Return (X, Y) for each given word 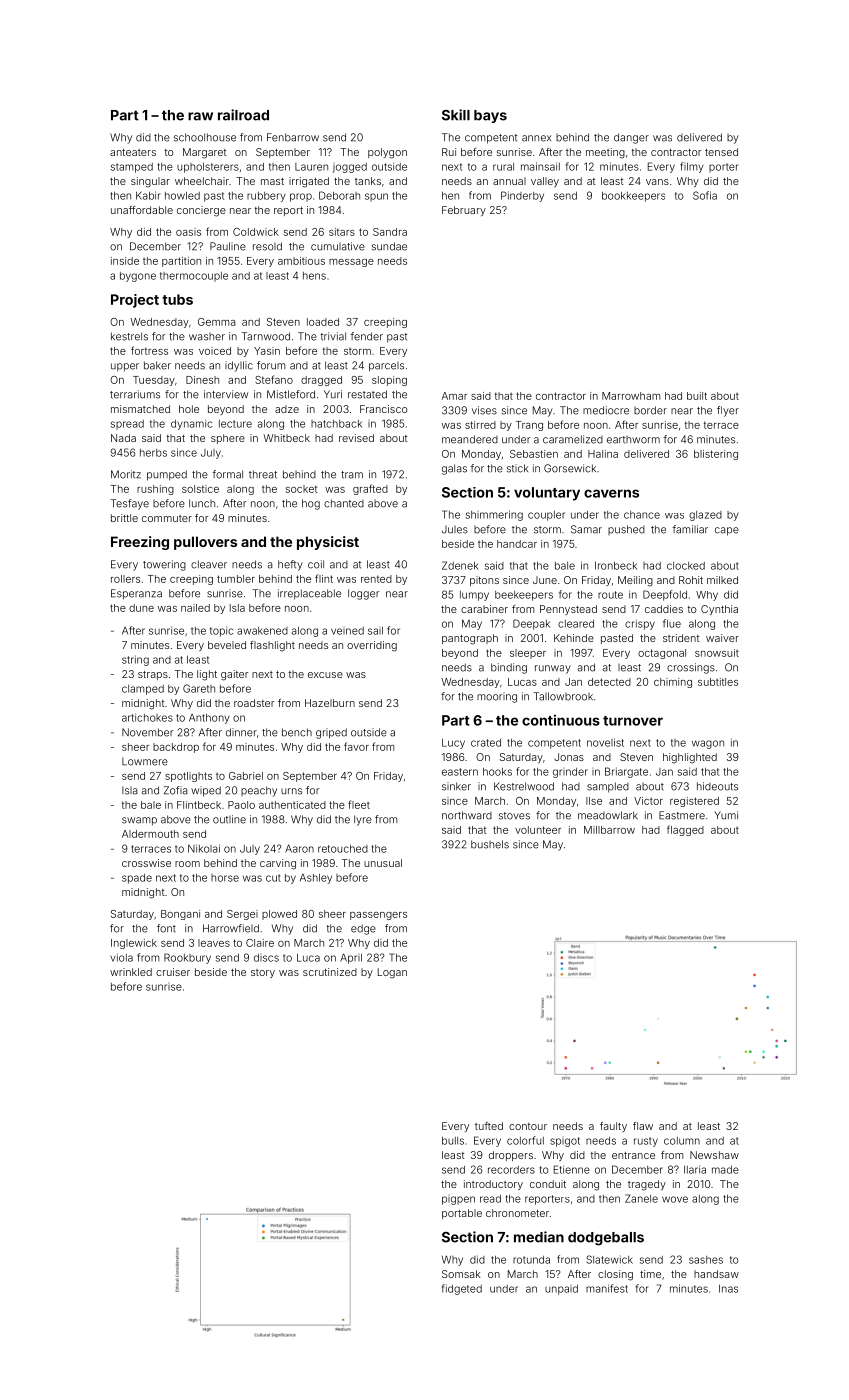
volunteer (538, 830)
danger (631, 138)
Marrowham (631, 396)
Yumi (726, 815)
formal (227, 474)
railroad (243, 115)
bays (490, 116)
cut (273, 878)
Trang (529, 426)
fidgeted (462, 1289)
